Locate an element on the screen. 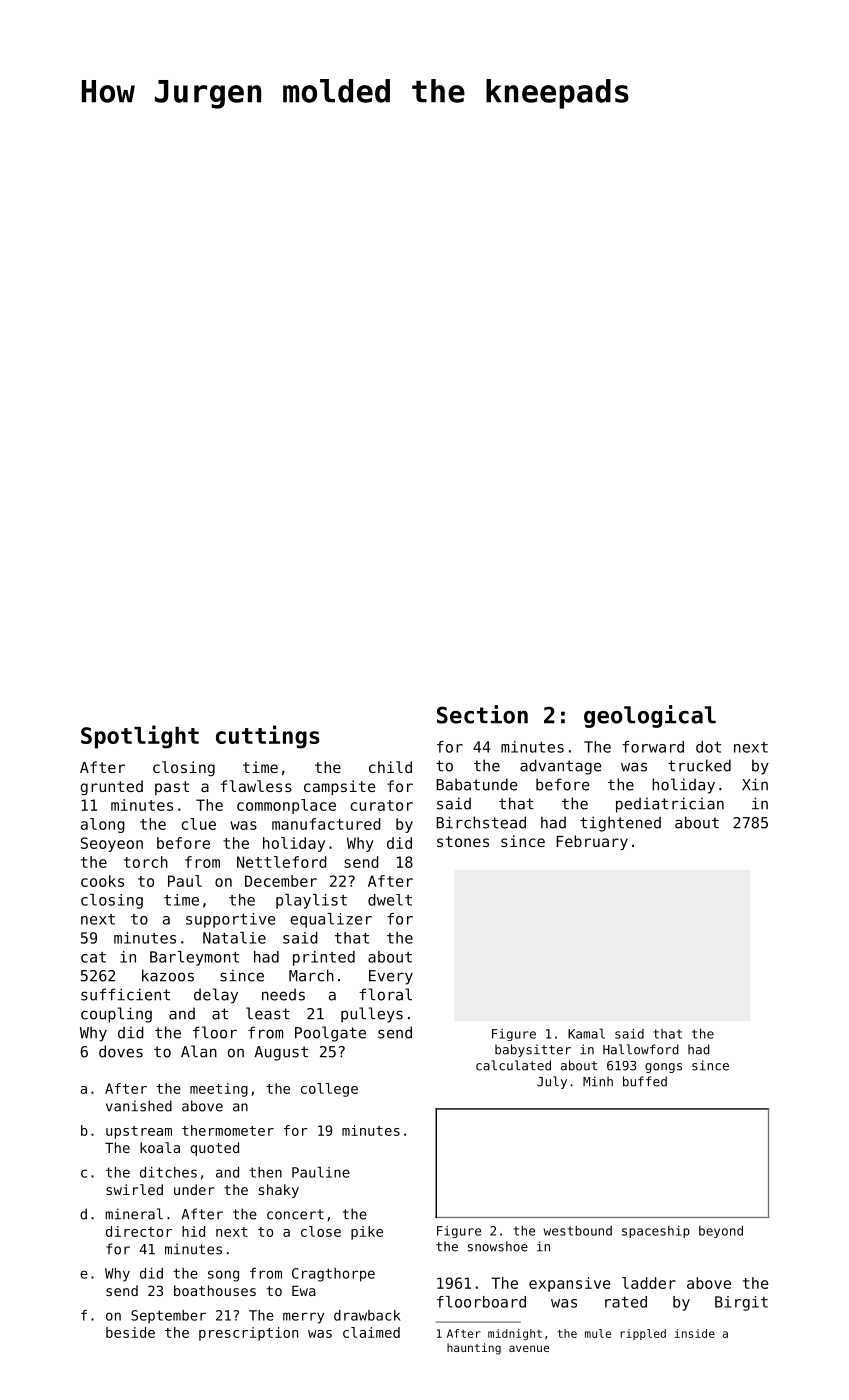 This screenshot has width=849, height=1400. claimed is located at coordinates (371, 1332).
